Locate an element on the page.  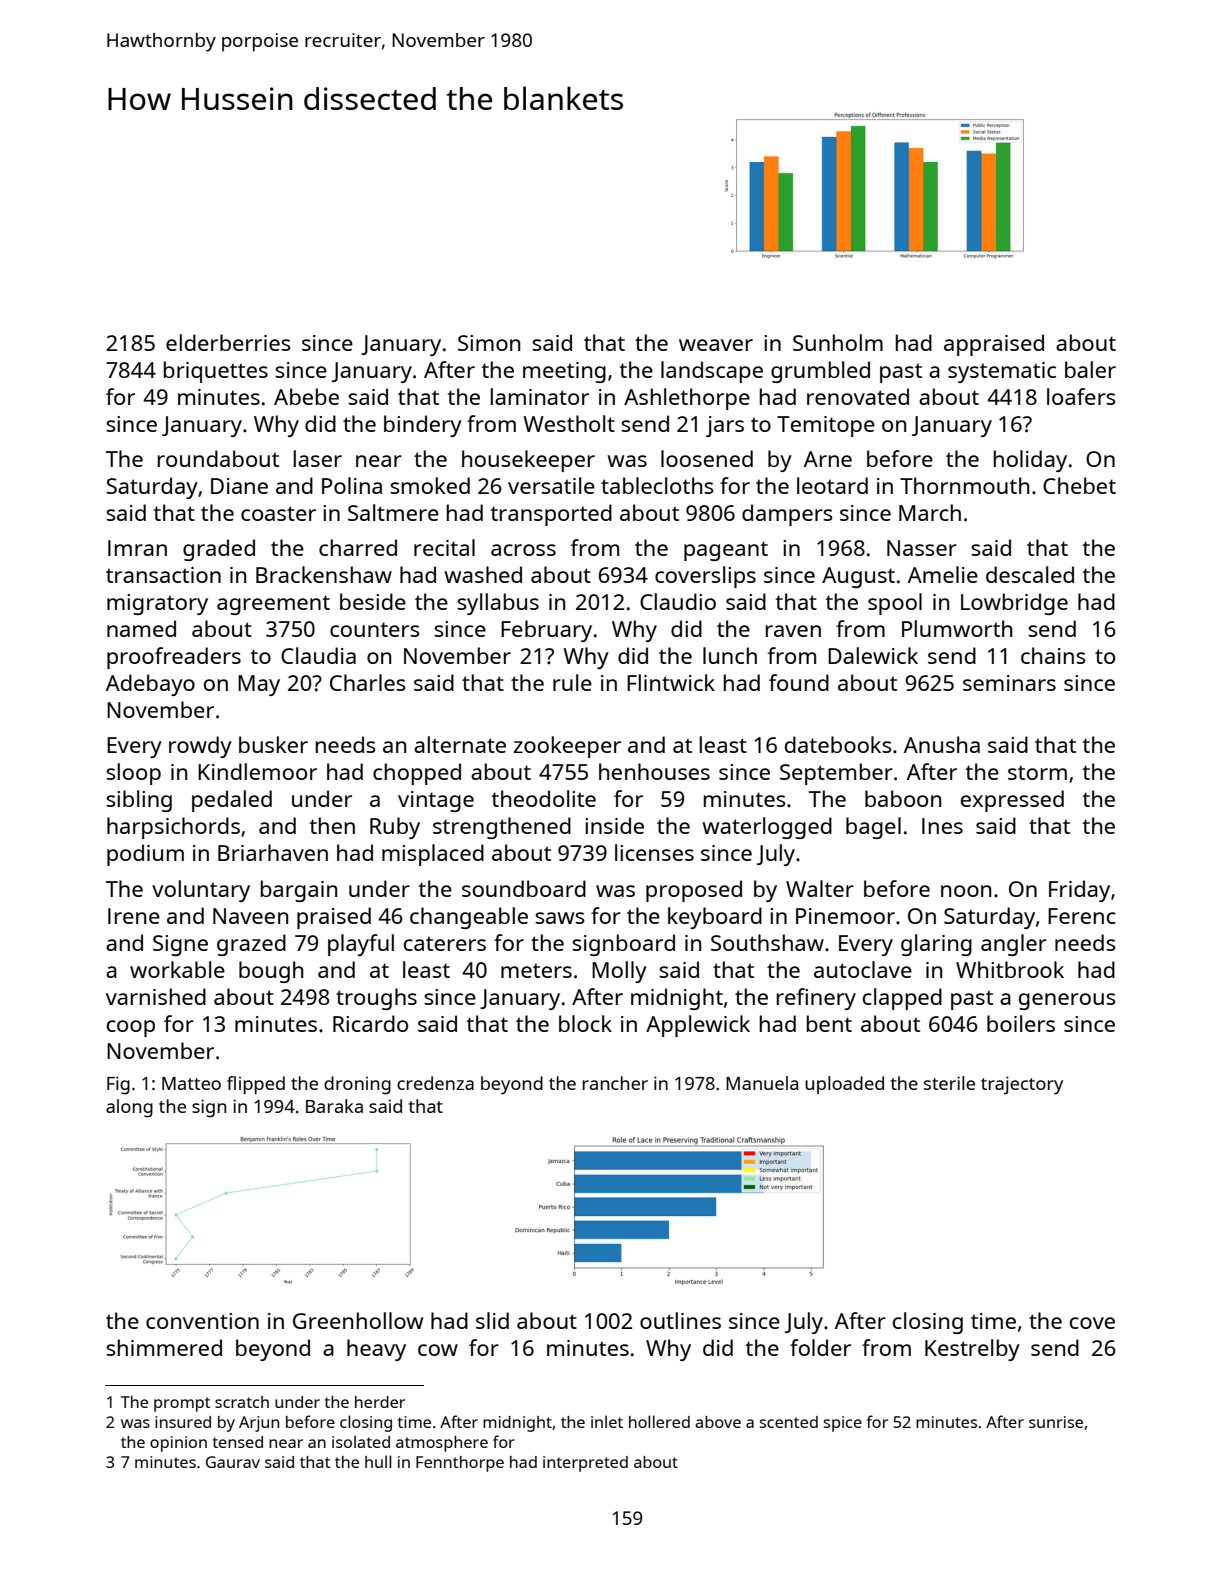
inside is located at coordinates (614, 825).
